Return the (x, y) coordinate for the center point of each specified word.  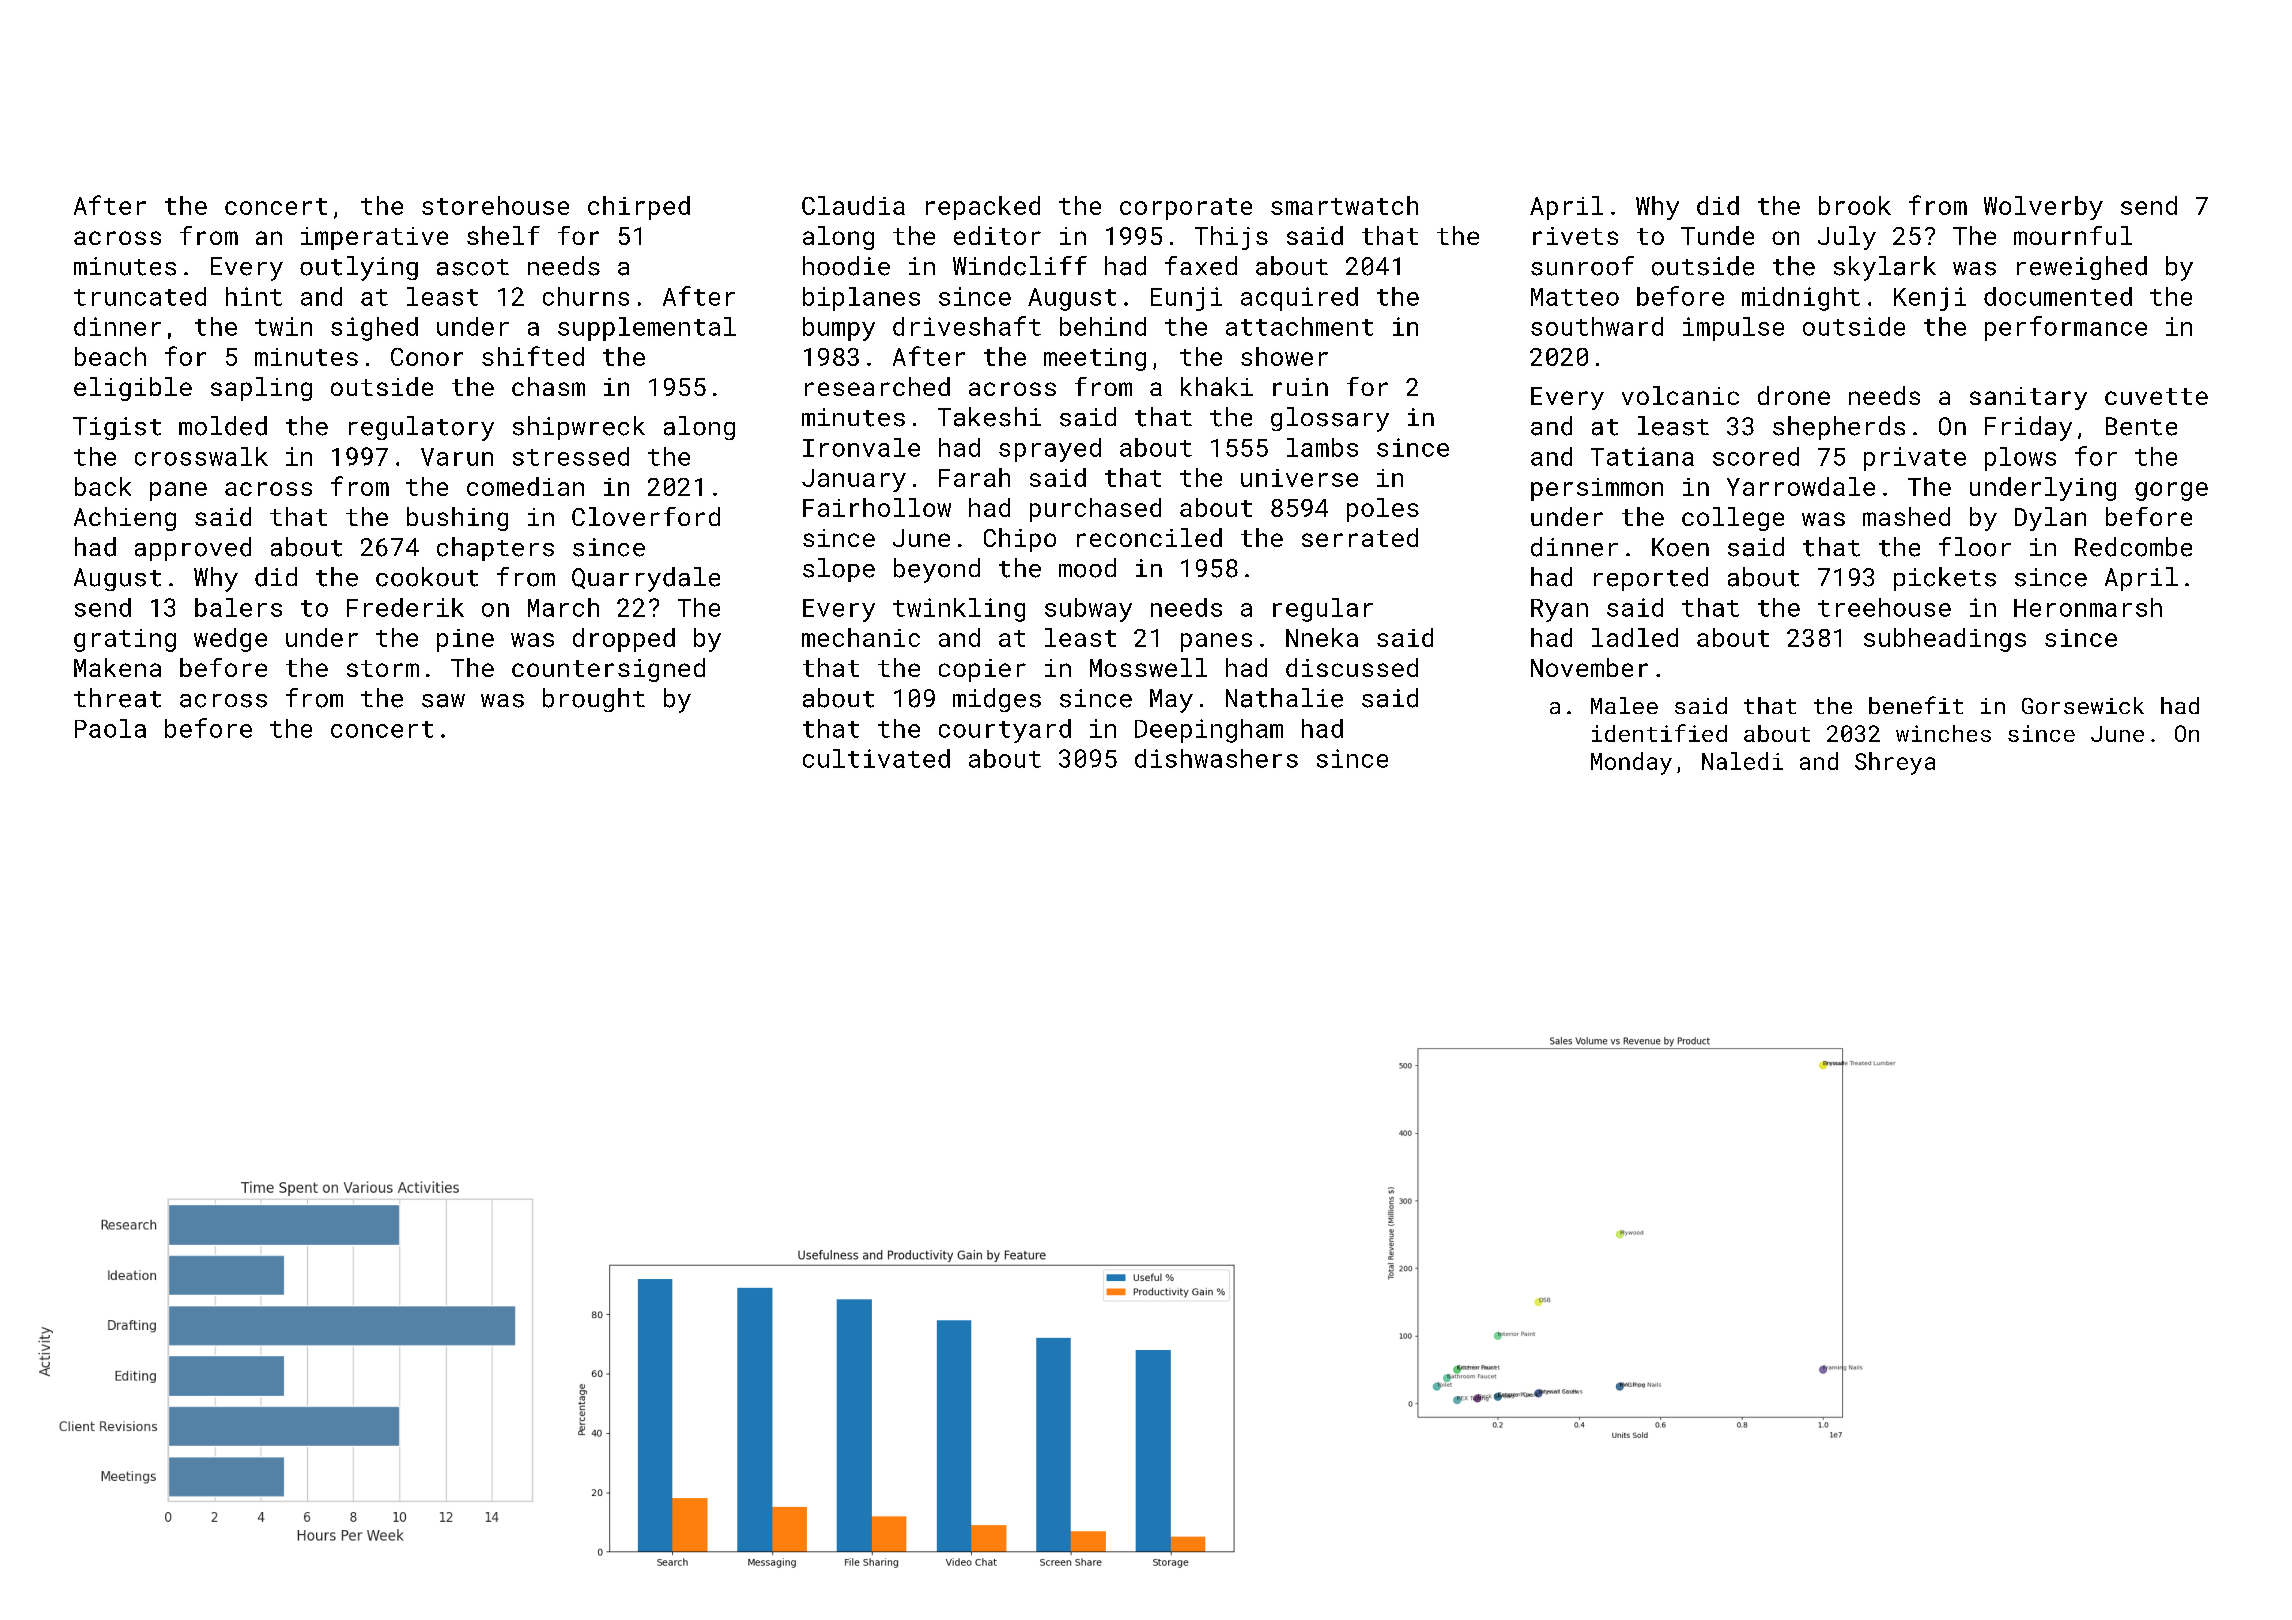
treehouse (1884, 607)
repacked (983, 208)
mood (1087, 568)
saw (443, 701)
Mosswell (1148, 667)
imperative (374, 238)
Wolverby (2043, 208)
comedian (525, 486)
